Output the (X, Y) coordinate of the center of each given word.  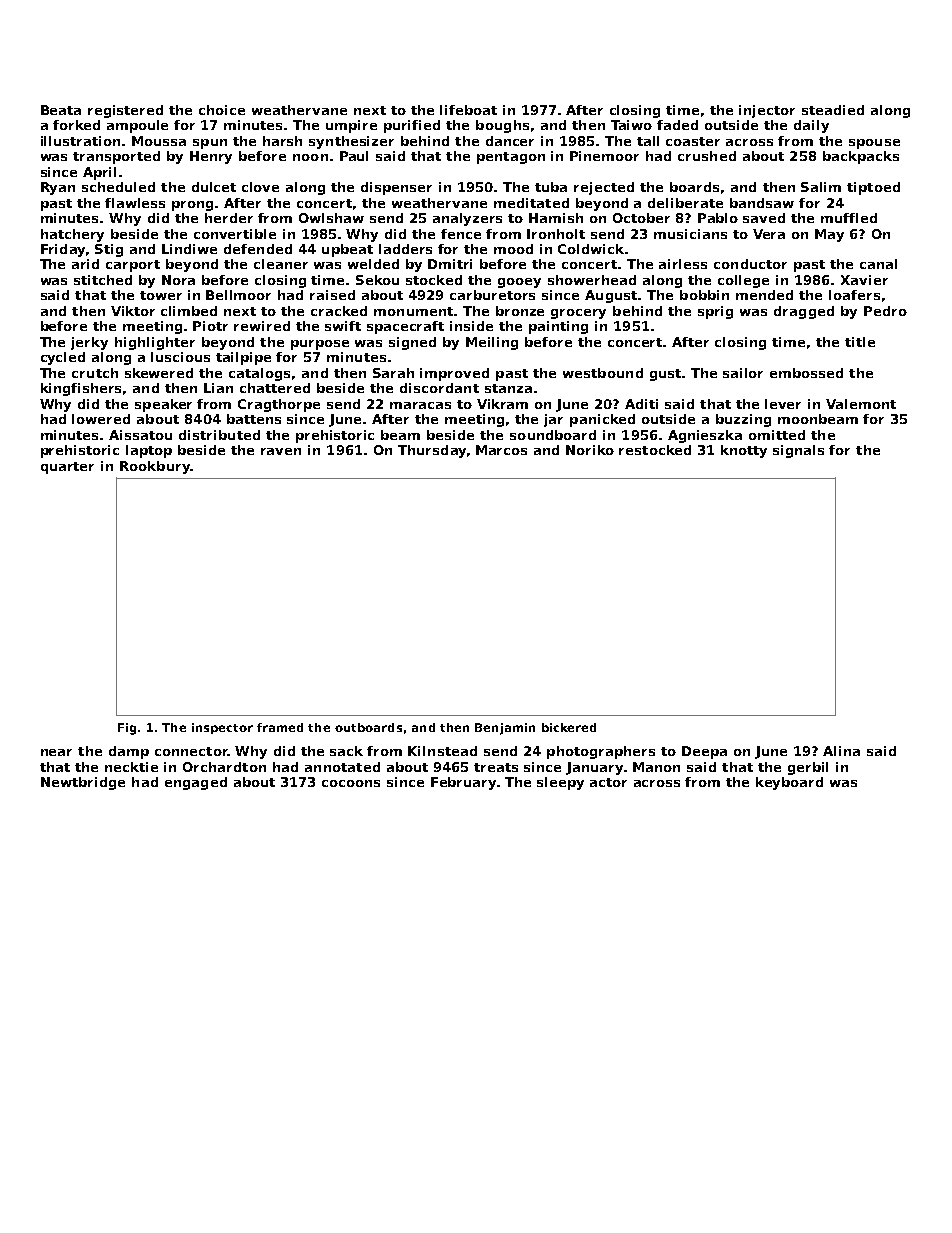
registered (125, 111)
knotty (744, 451)
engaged (196, 783)
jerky (89, 343)
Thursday (432, 451)
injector (767, 111)
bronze (520, 311)
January (594, 768)
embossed (806, 373)
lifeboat (468, 110)
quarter (67, 468)
